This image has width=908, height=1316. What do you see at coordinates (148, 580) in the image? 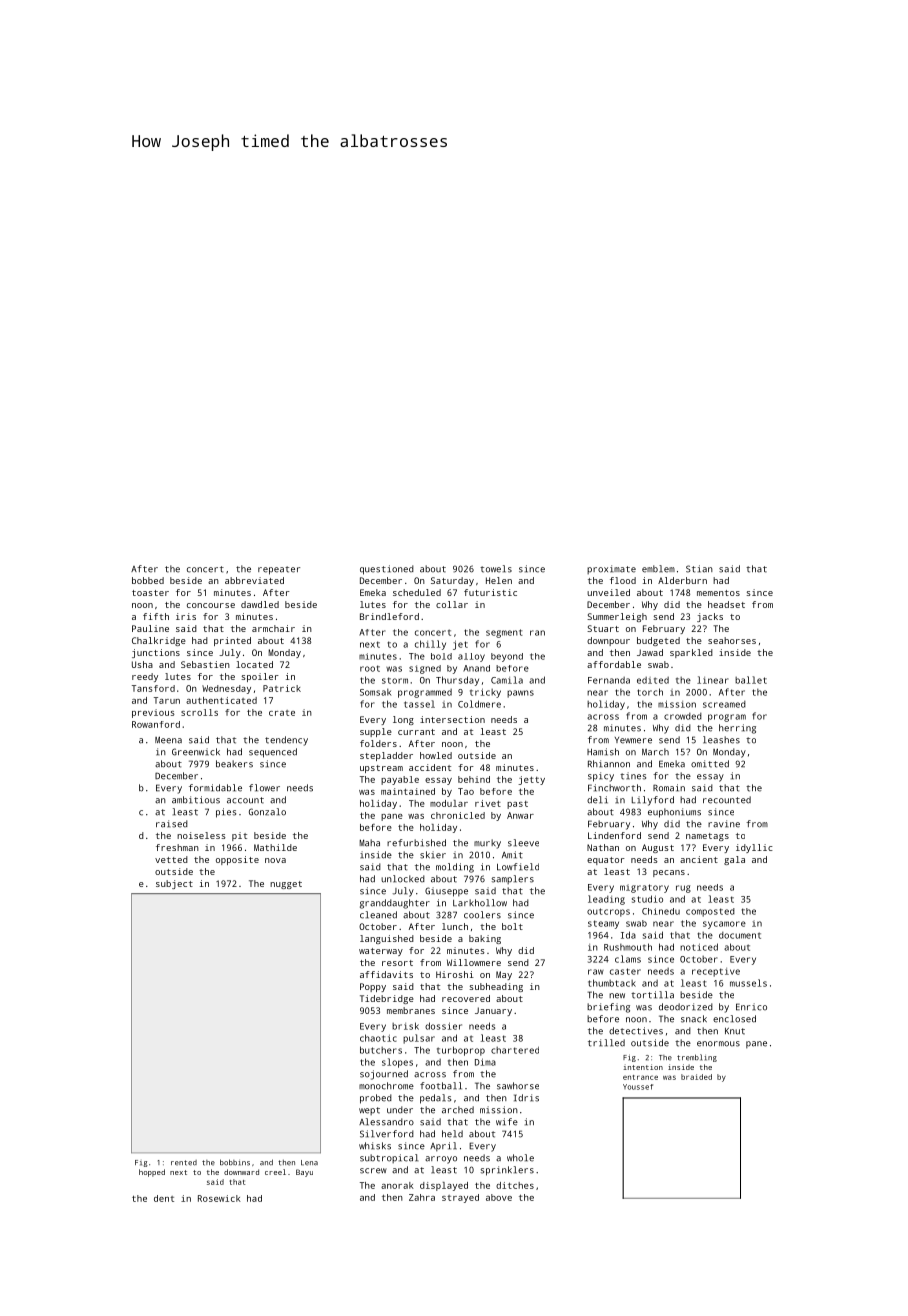
I see `bobbed` at bounding box center [148, 580].
